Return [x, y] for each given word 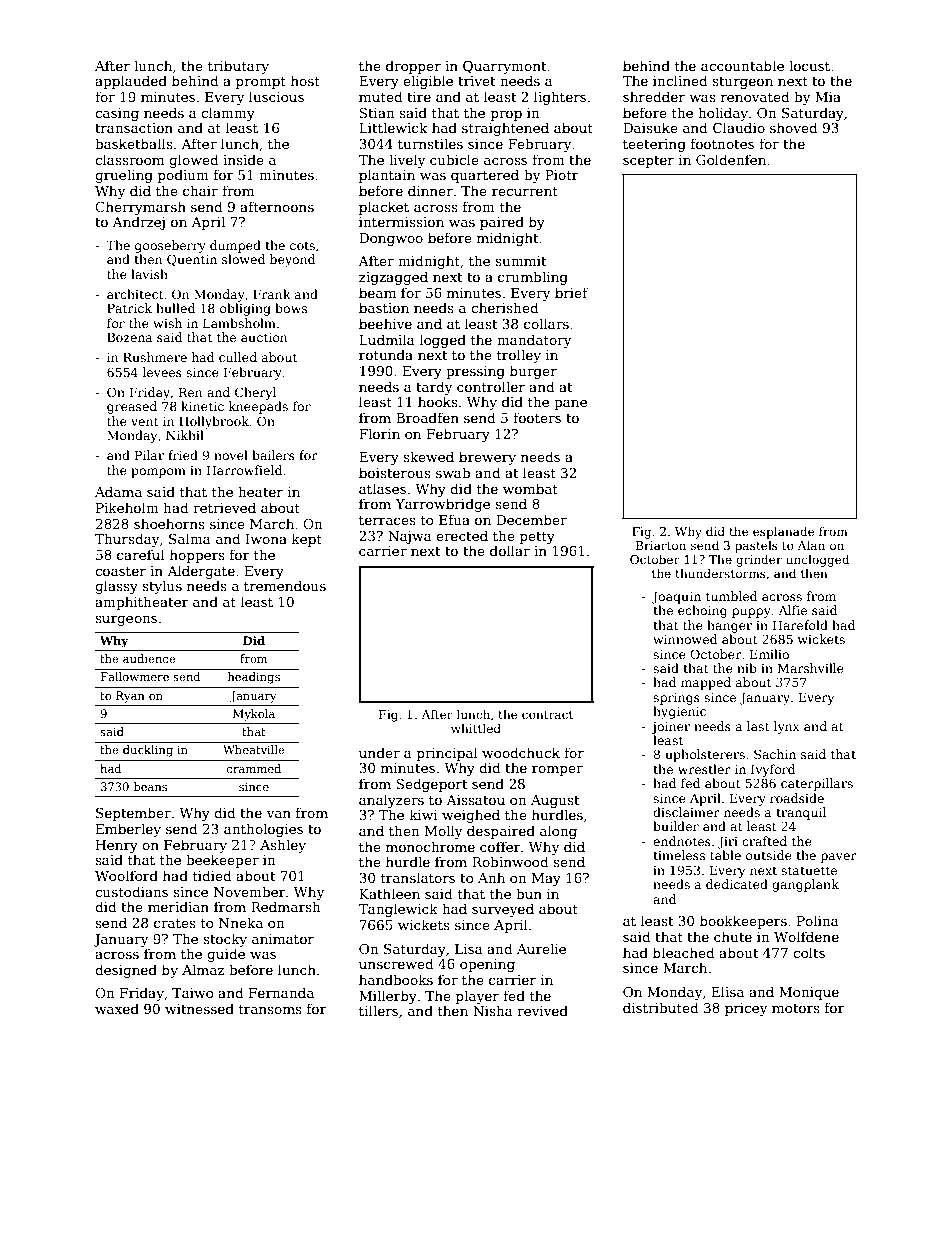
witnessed [199, 1008]
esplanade [784, 532]
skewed [428, 456]
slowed [243, 259]
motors [796, 1008]
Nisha [493, 1010]
